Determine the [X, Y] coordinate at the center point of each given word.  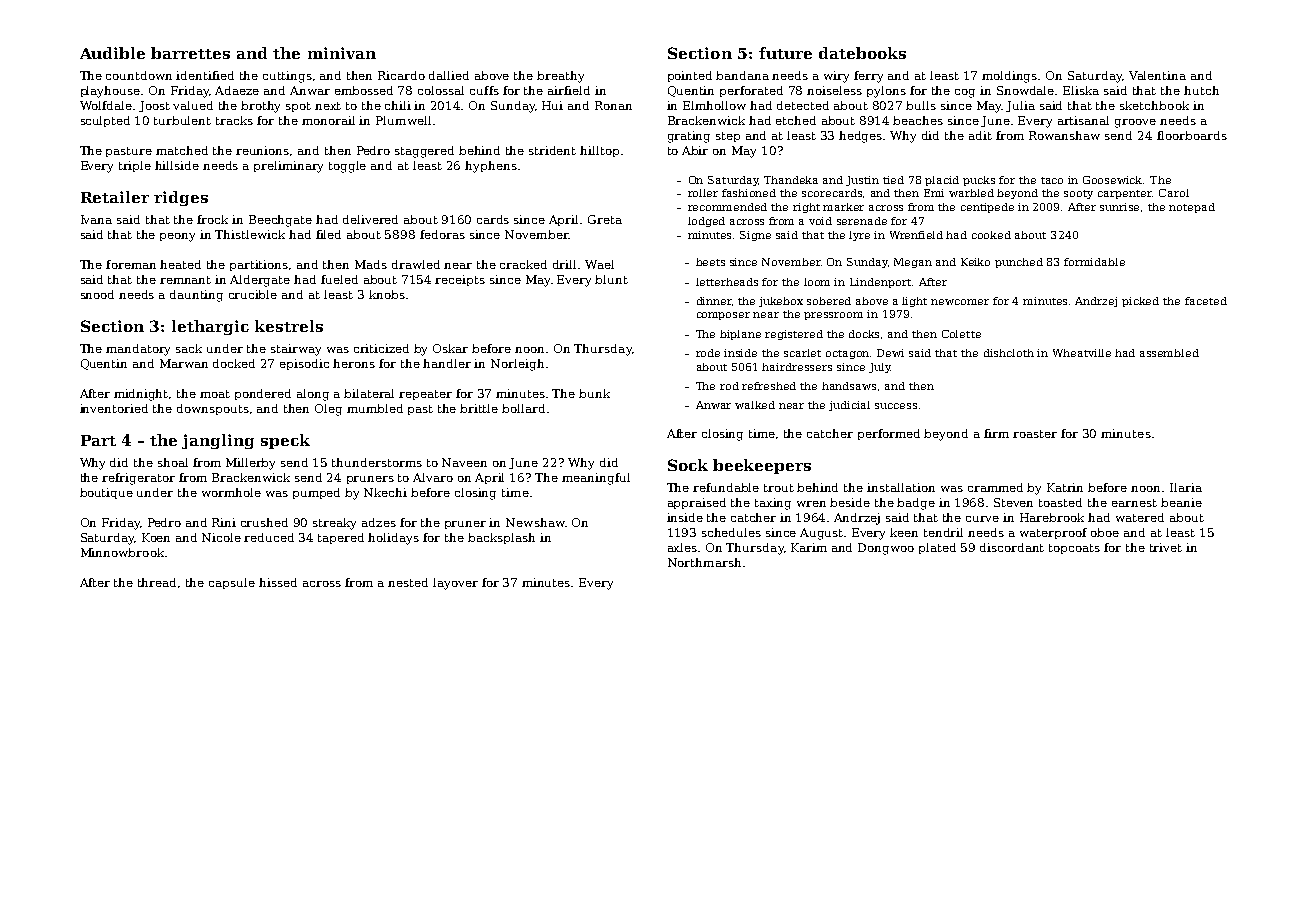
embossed [364, 90]
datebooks [862, 53]
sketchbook [1154, 105]
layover [455, 584]
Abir [695, 150]
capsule [232, 583]
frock [212, 219]
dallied [449, 75]
